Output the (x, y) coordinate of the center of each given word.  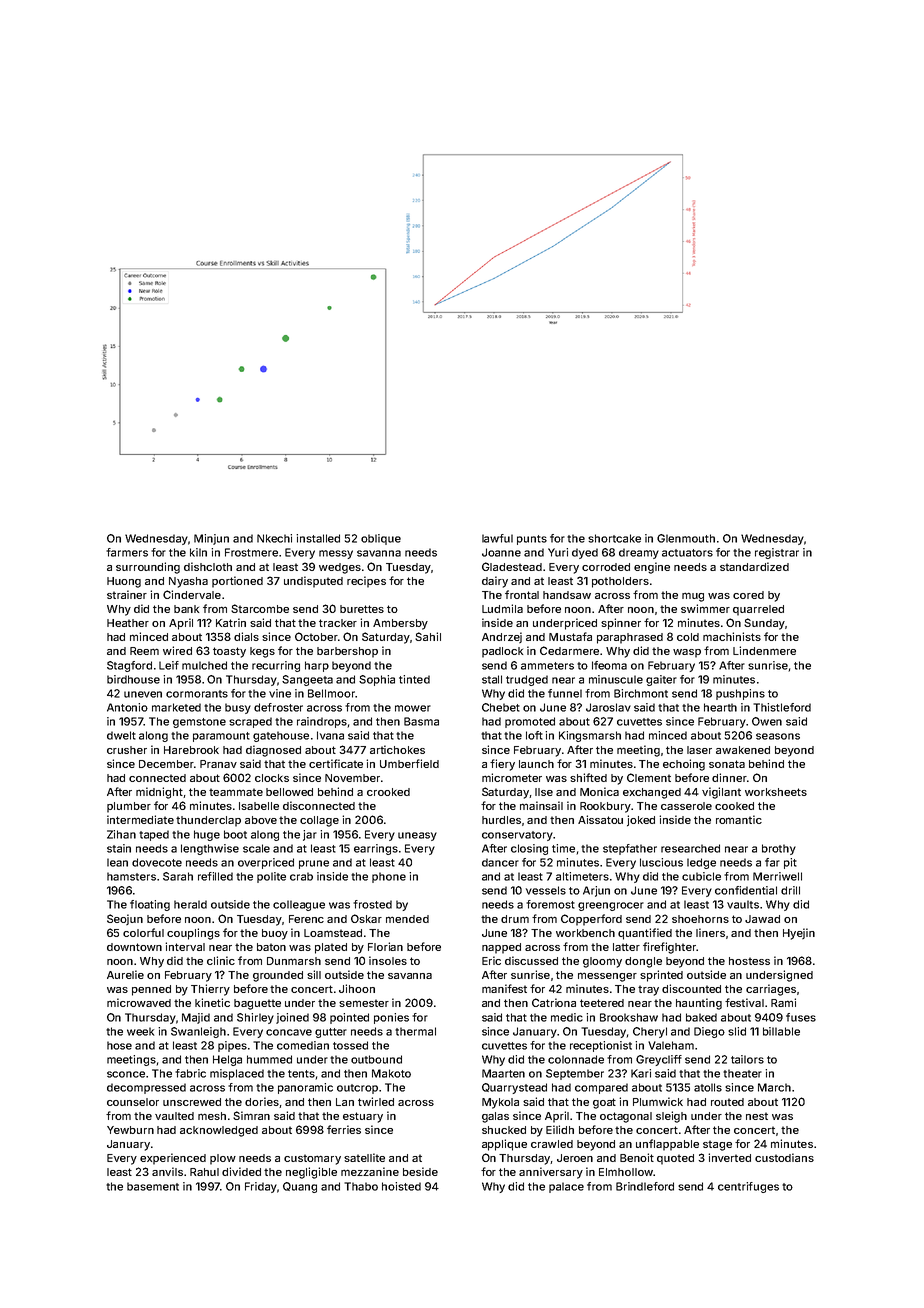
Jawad (762, 919)
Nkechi (274, 538)
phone (389, 877)
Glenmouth (686, 538)
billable (781, 1031)
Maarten (503, 1073)
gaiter (661, 680)
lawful (497, 538)
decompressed (146, 1088)
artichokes (397, 749)
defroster (278, 707)
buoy (275, 934)
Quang (300, 1187)
